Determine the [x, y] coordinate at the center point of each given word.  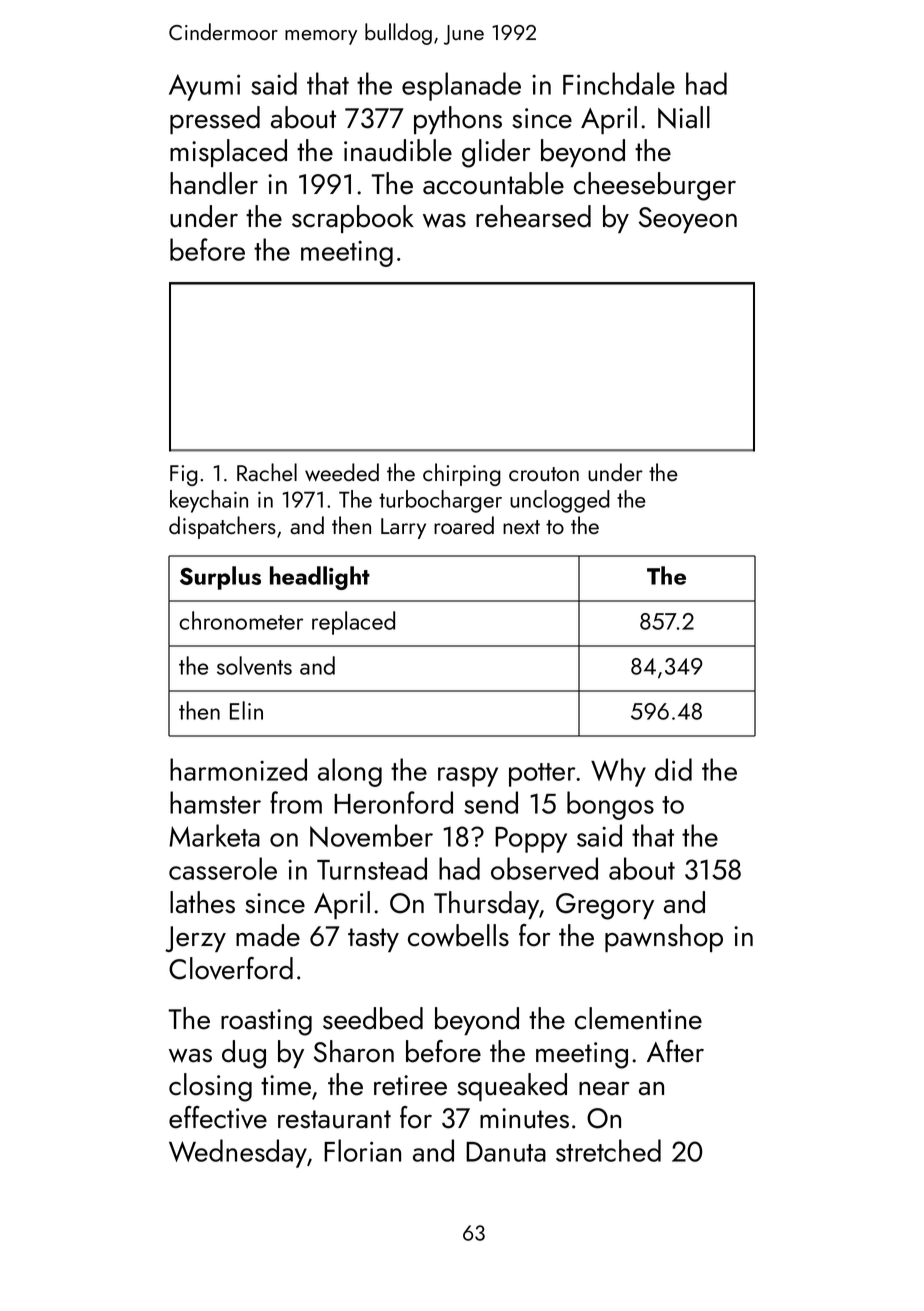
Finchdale [619, 83]
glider [496, 153]
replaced [353, 623]
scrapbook [353, 219]
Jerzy [195, 939]
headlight [320, 578]
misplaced [228, 153]
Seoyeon [688, 220]
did [673, 769]
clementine [638, 1018]
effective [218, 1117]
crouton [544, 474]
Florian [362, 1150]
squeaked [512, 1087]
